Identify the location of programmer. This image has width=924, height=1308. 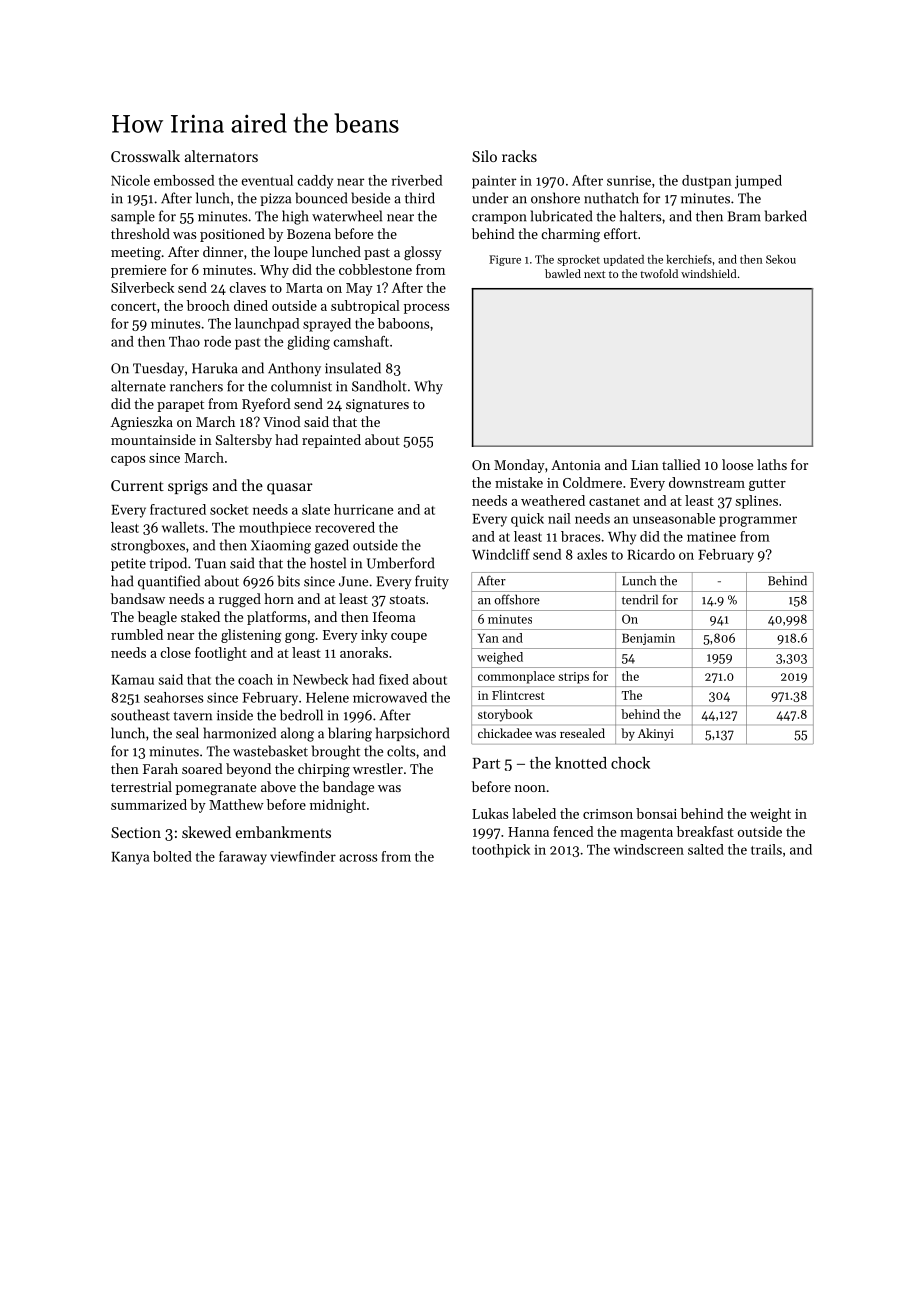
(758, 521).
